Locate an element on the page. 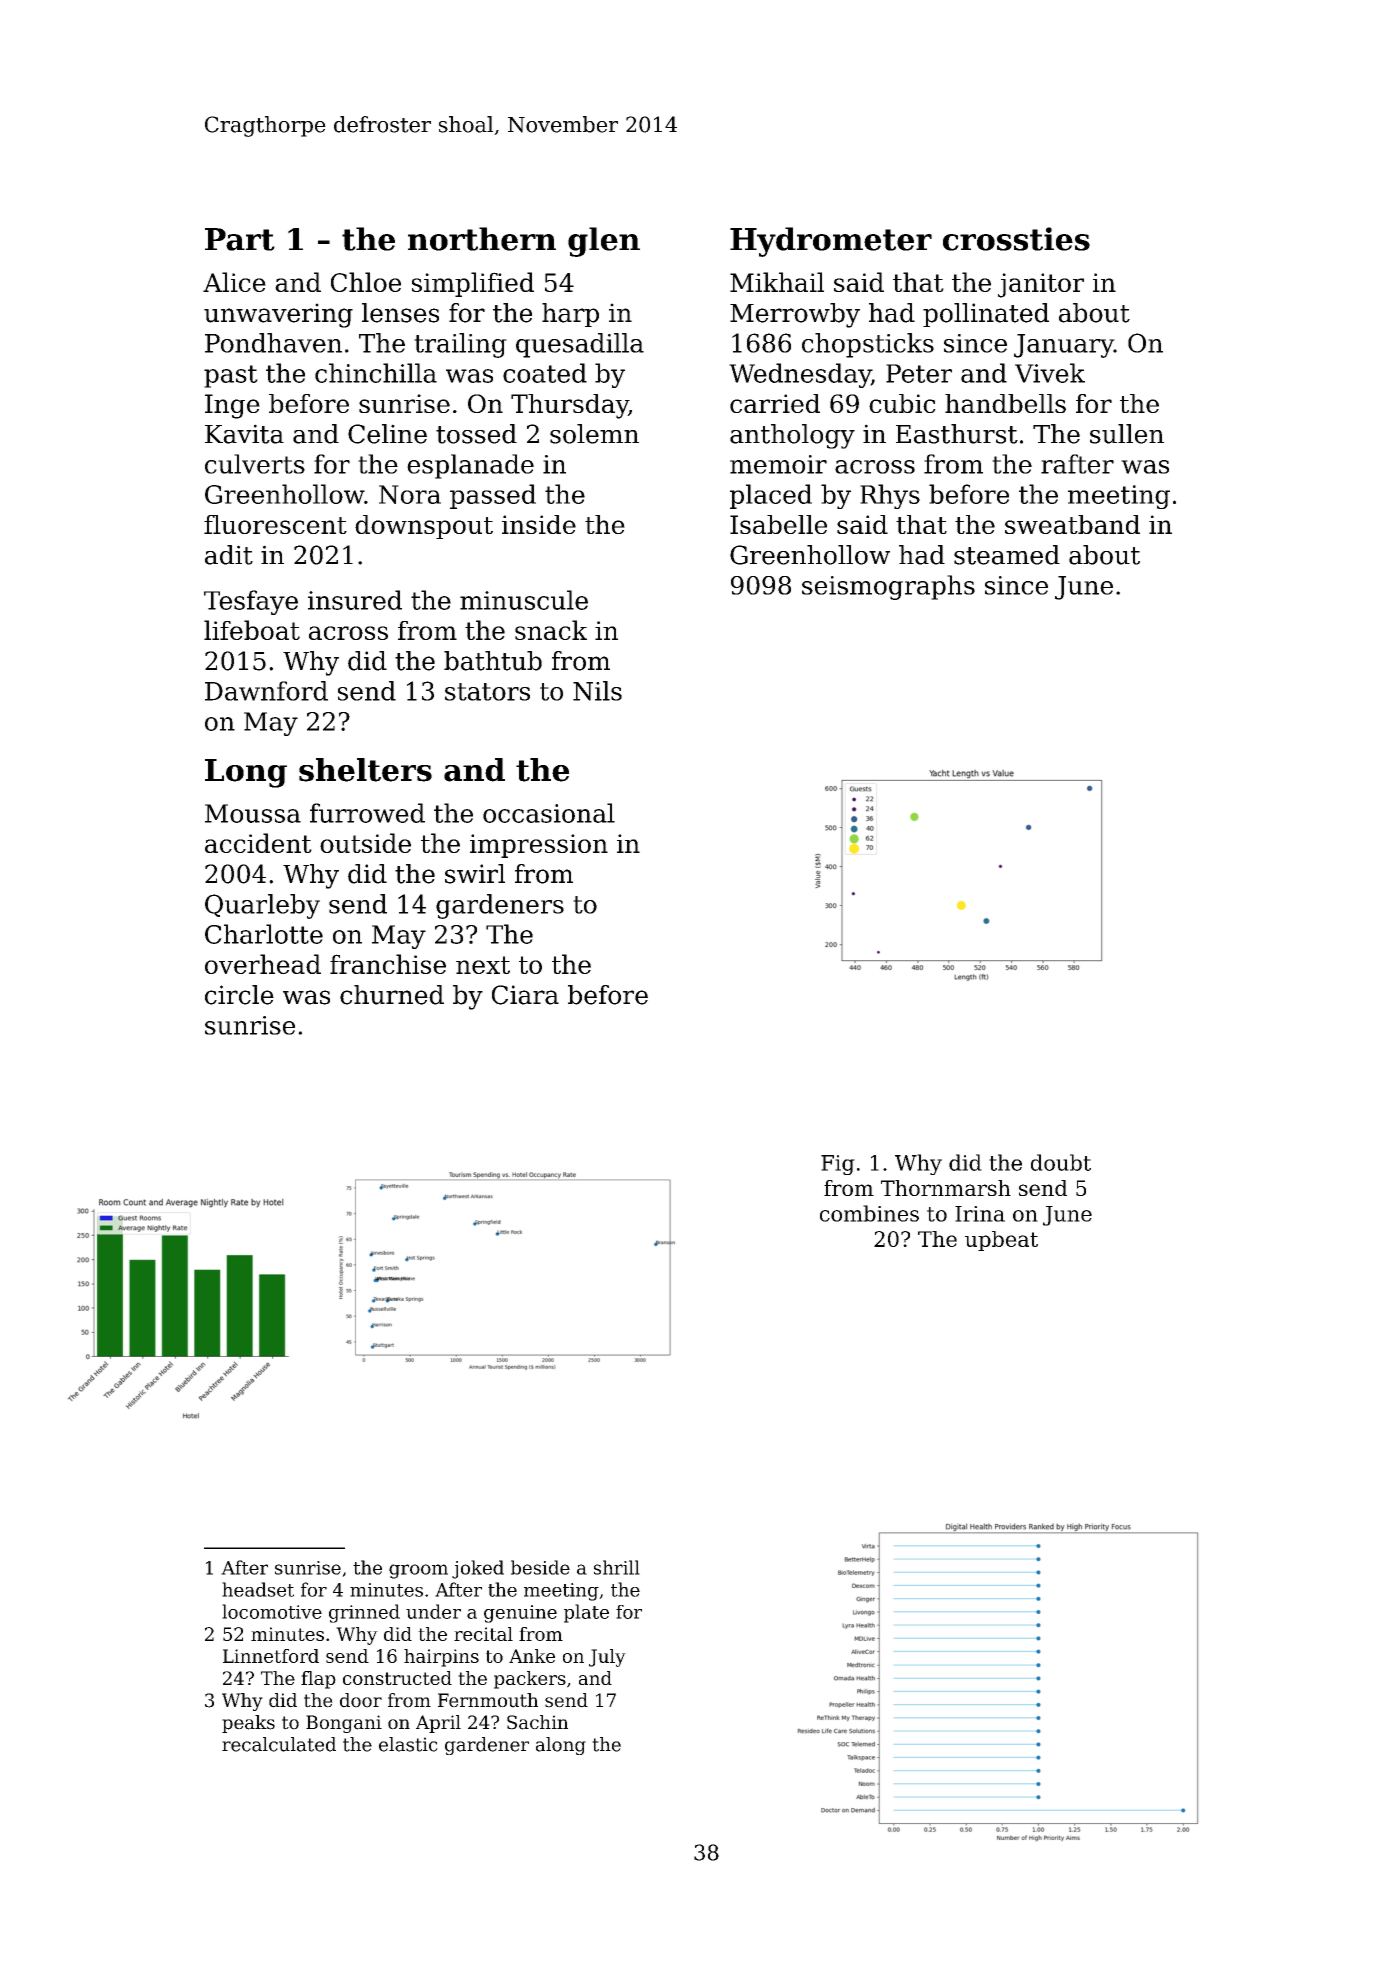 The image size is (1386, 1969). Nils is located at coordinates (597, 691).
